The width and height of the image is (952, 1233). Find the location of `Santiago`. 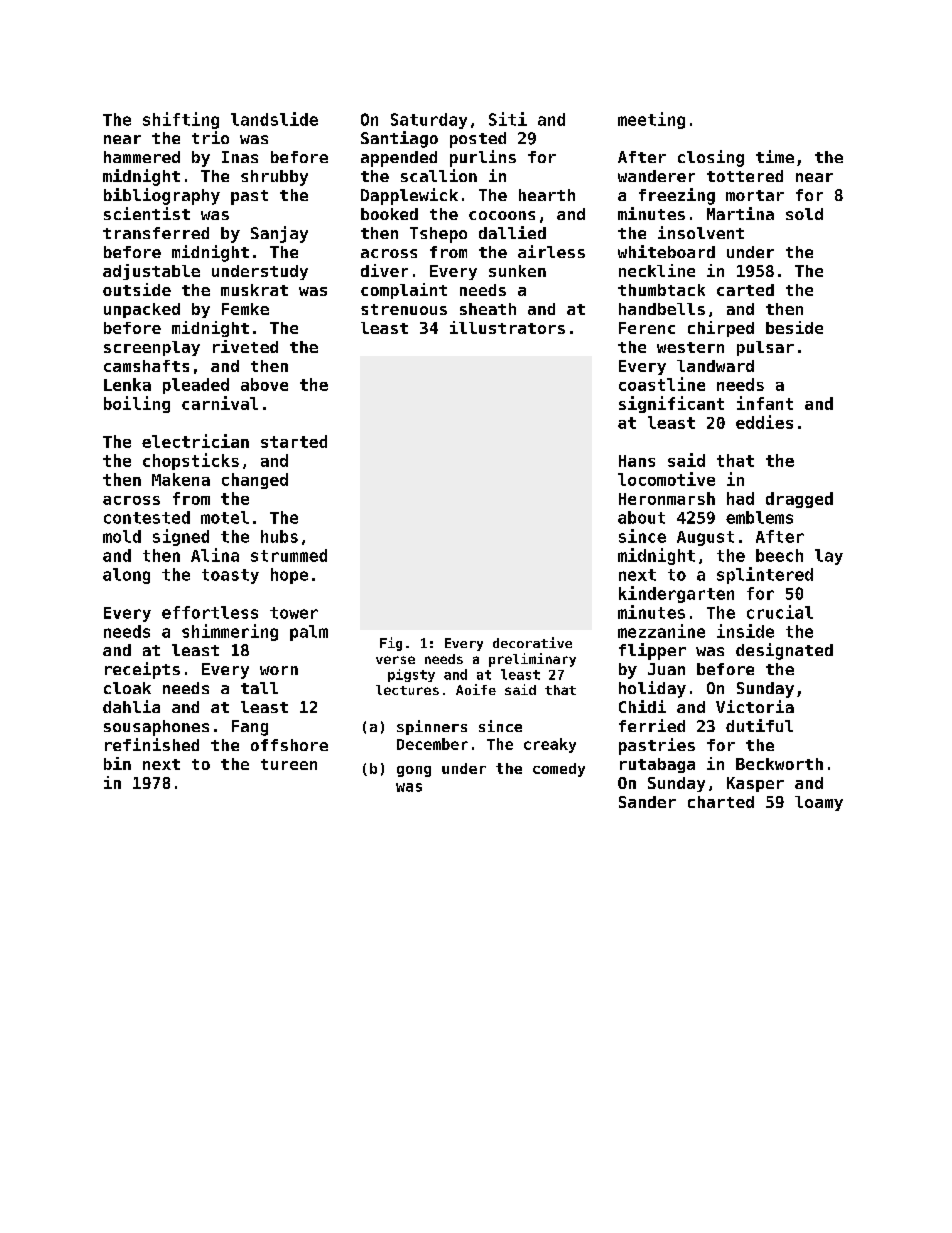

Santiago is located at coordinates (399, 139).
